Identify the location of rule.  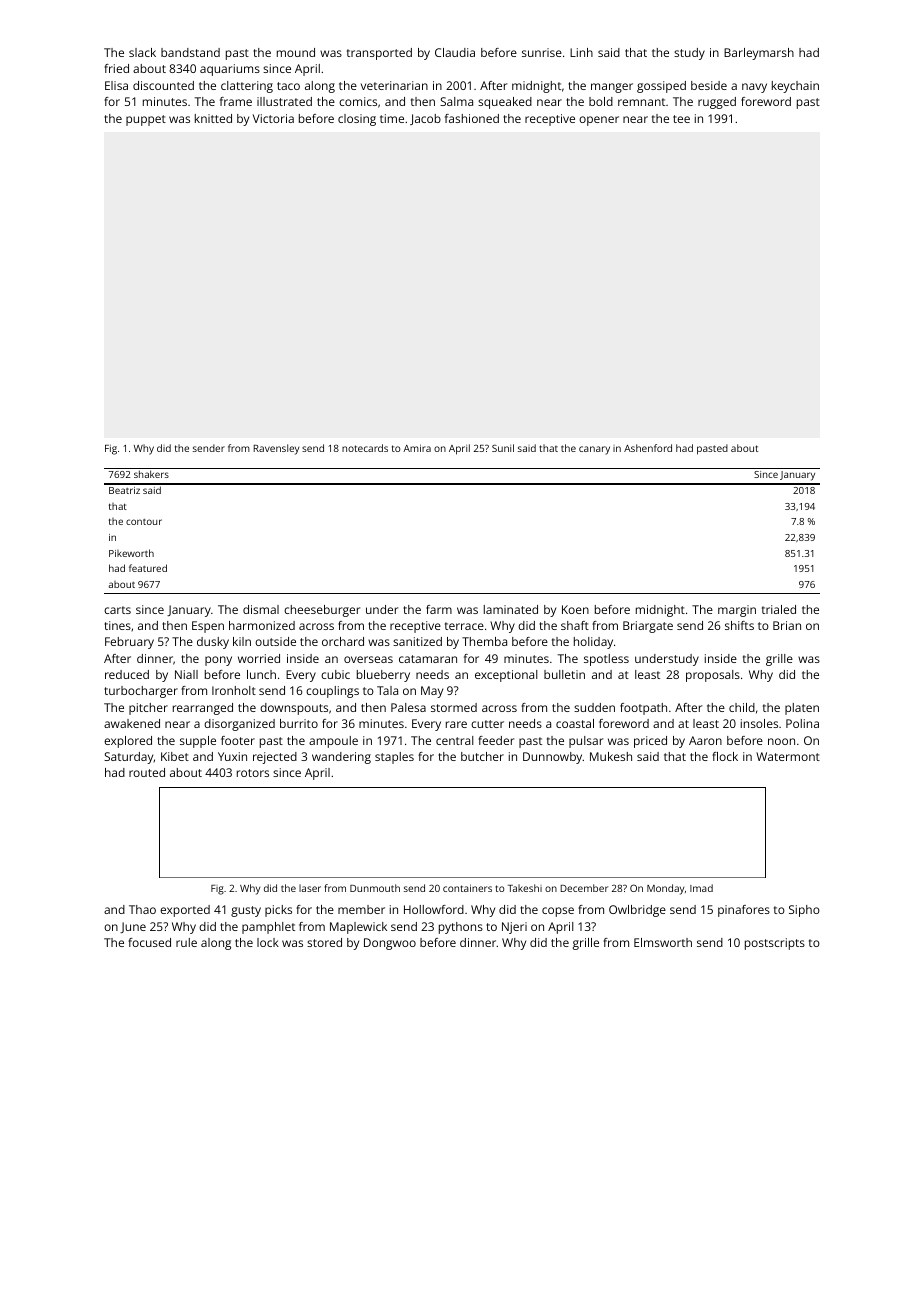
(186, 942).
